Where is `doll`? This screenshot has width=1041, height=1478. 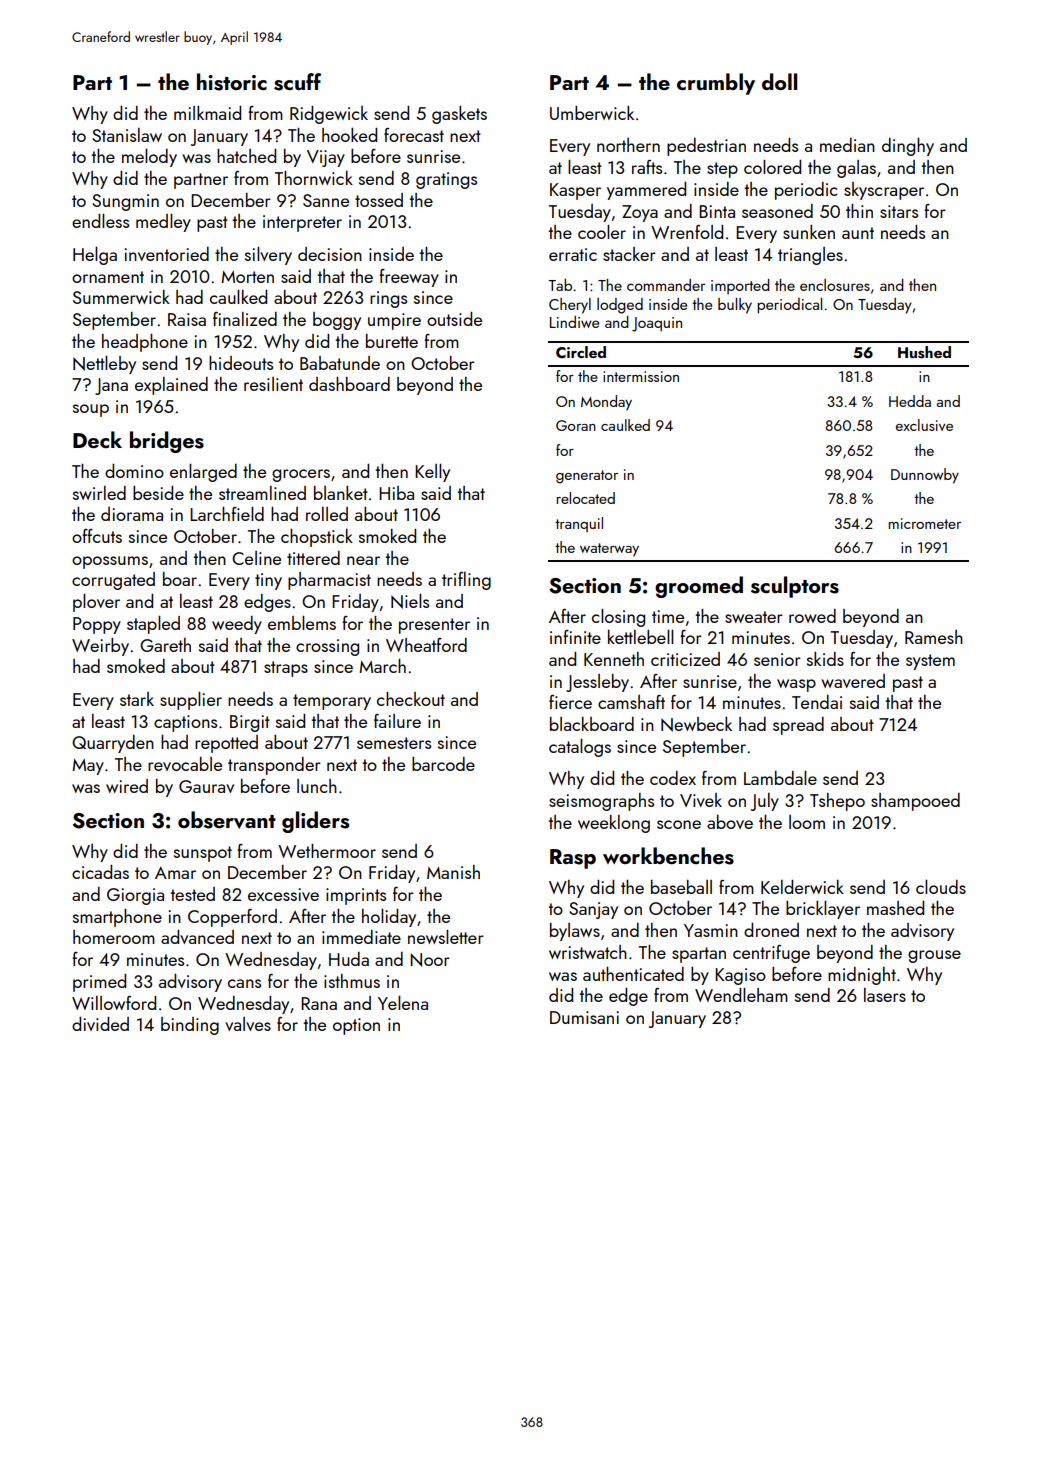
doll is located at coordinates (779, 81).
